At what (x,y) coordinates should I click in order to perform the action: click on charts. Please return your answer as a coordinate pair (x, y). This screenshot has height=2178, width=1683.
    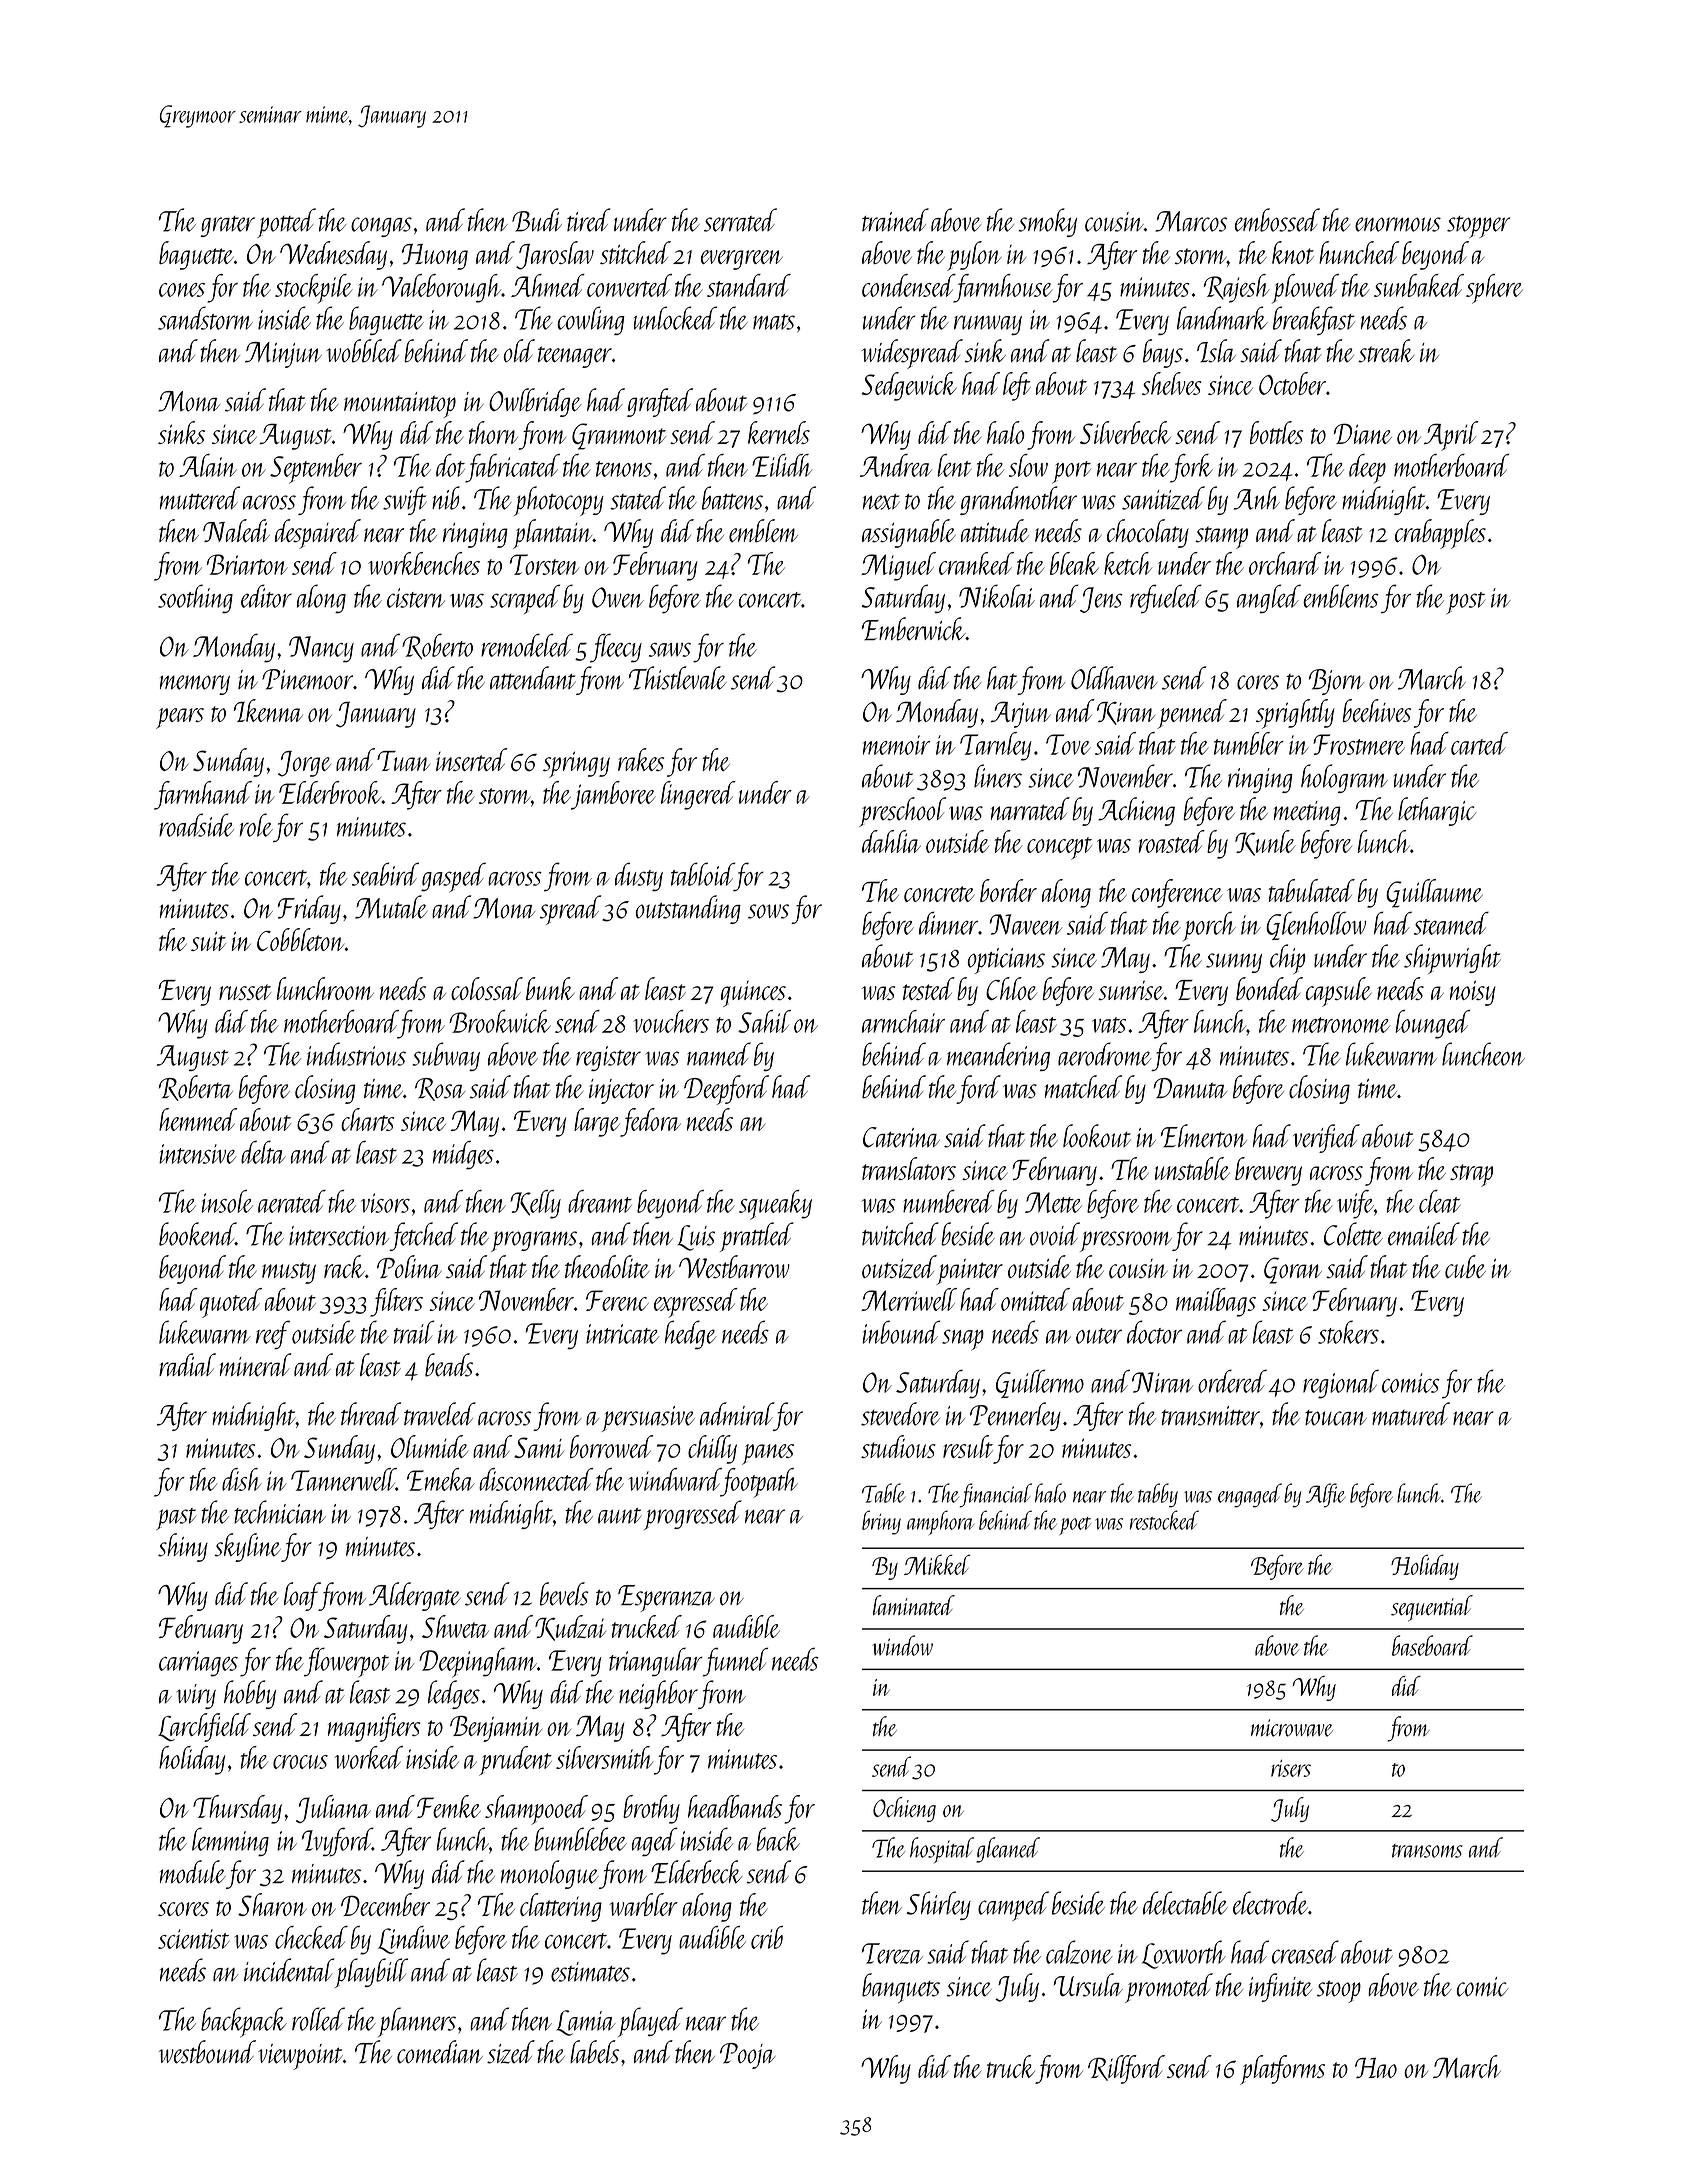
    Looking at the image, I should click on (367, 1119).
